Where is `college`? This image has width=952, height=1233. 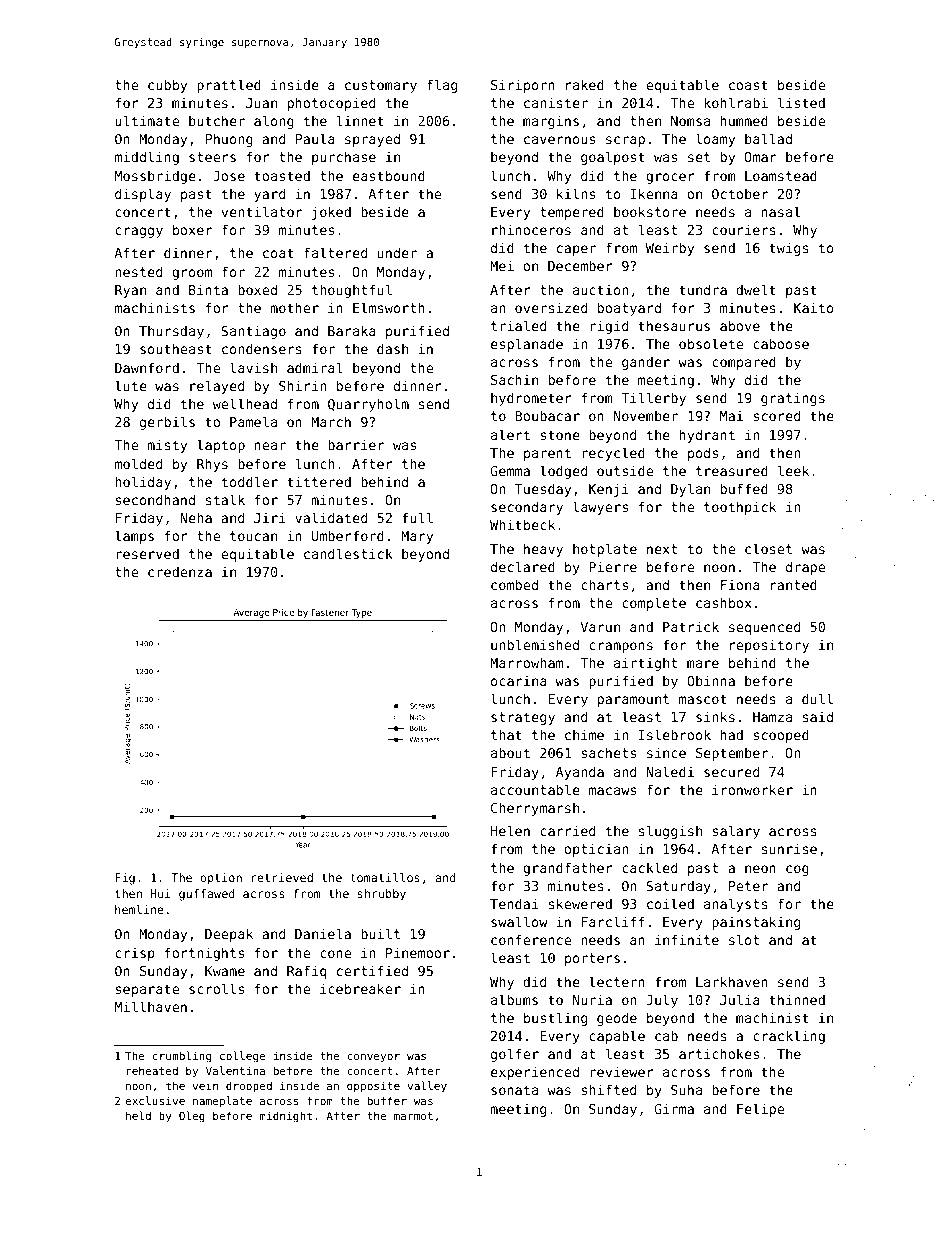 college is located at coordinates (243, 1057).
